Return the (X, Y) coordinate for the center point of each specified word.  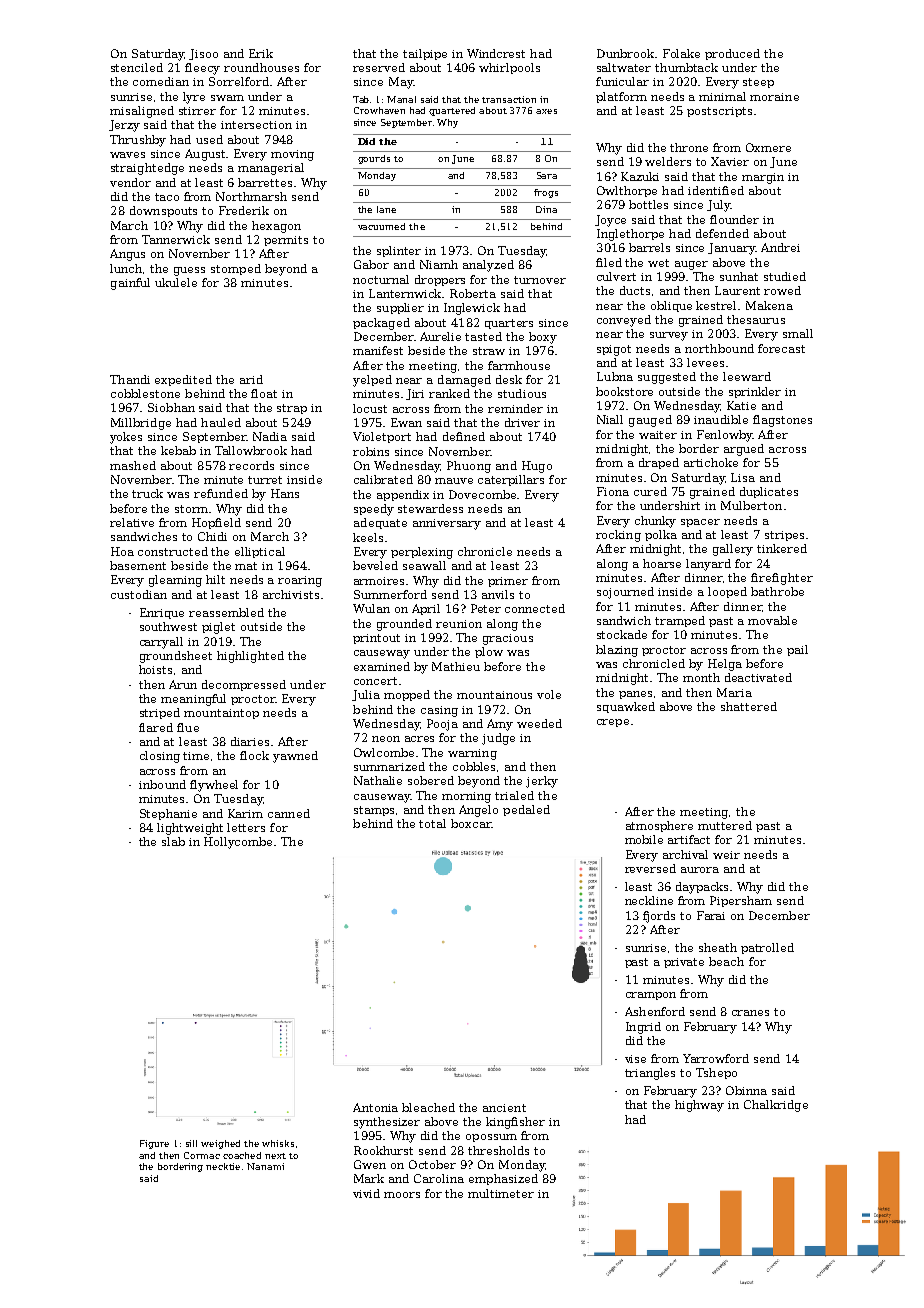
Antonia (375, 1107)
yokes (126, 438)
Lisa (743, 477)
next (275, 1156)
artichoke (711, 462)
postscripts (719, 112)
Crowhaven (379, 110)
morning (466, 797)
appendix (403, 495)
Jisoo (203, 54)
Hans (285, 493)
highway (699, 1106)
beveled (375, 565)
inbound (162, 784)
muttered (725, 825)
